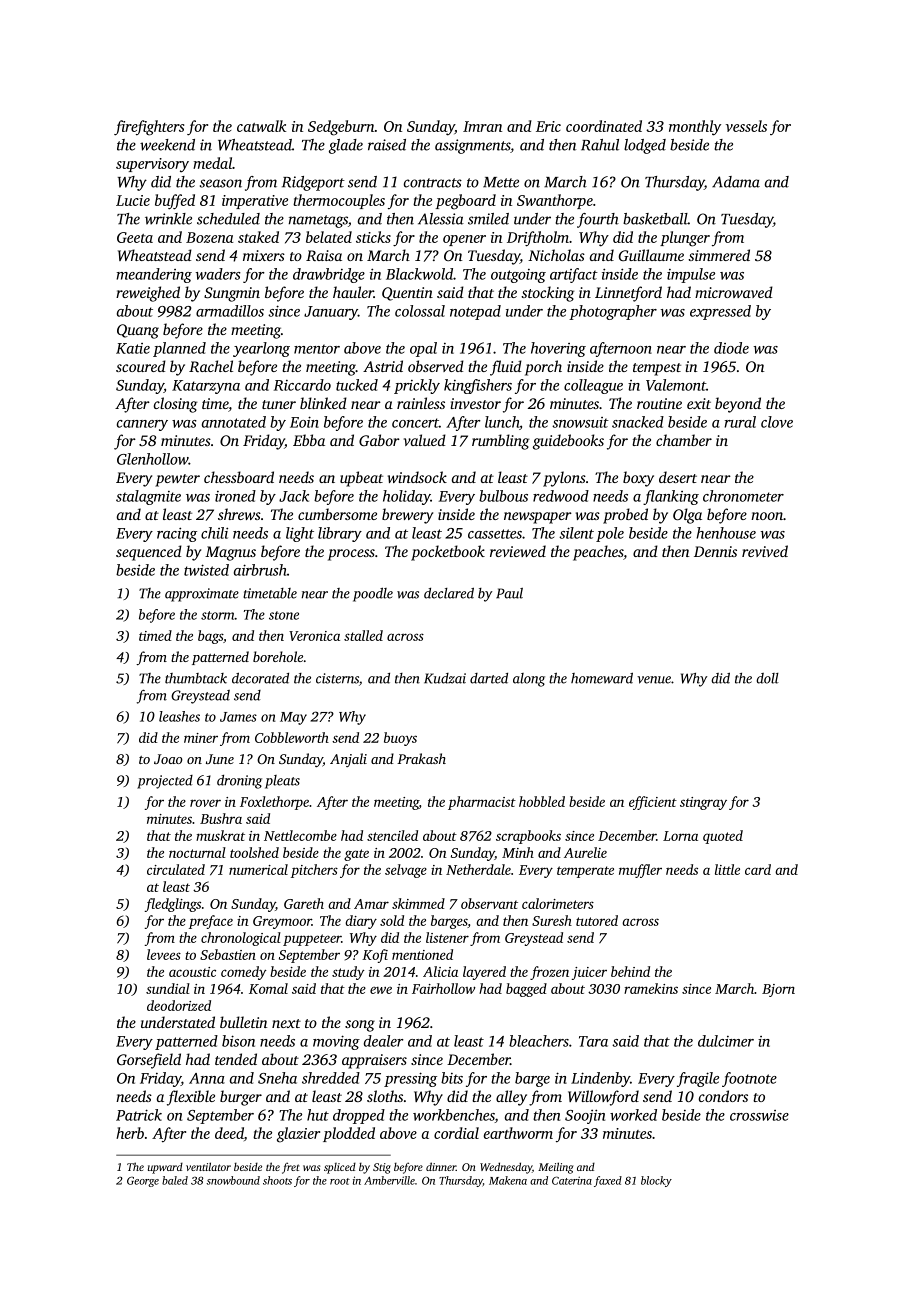  Describe the element at coordinates (389, 1180) in the screenshot. I see `Amberville` at that location.
